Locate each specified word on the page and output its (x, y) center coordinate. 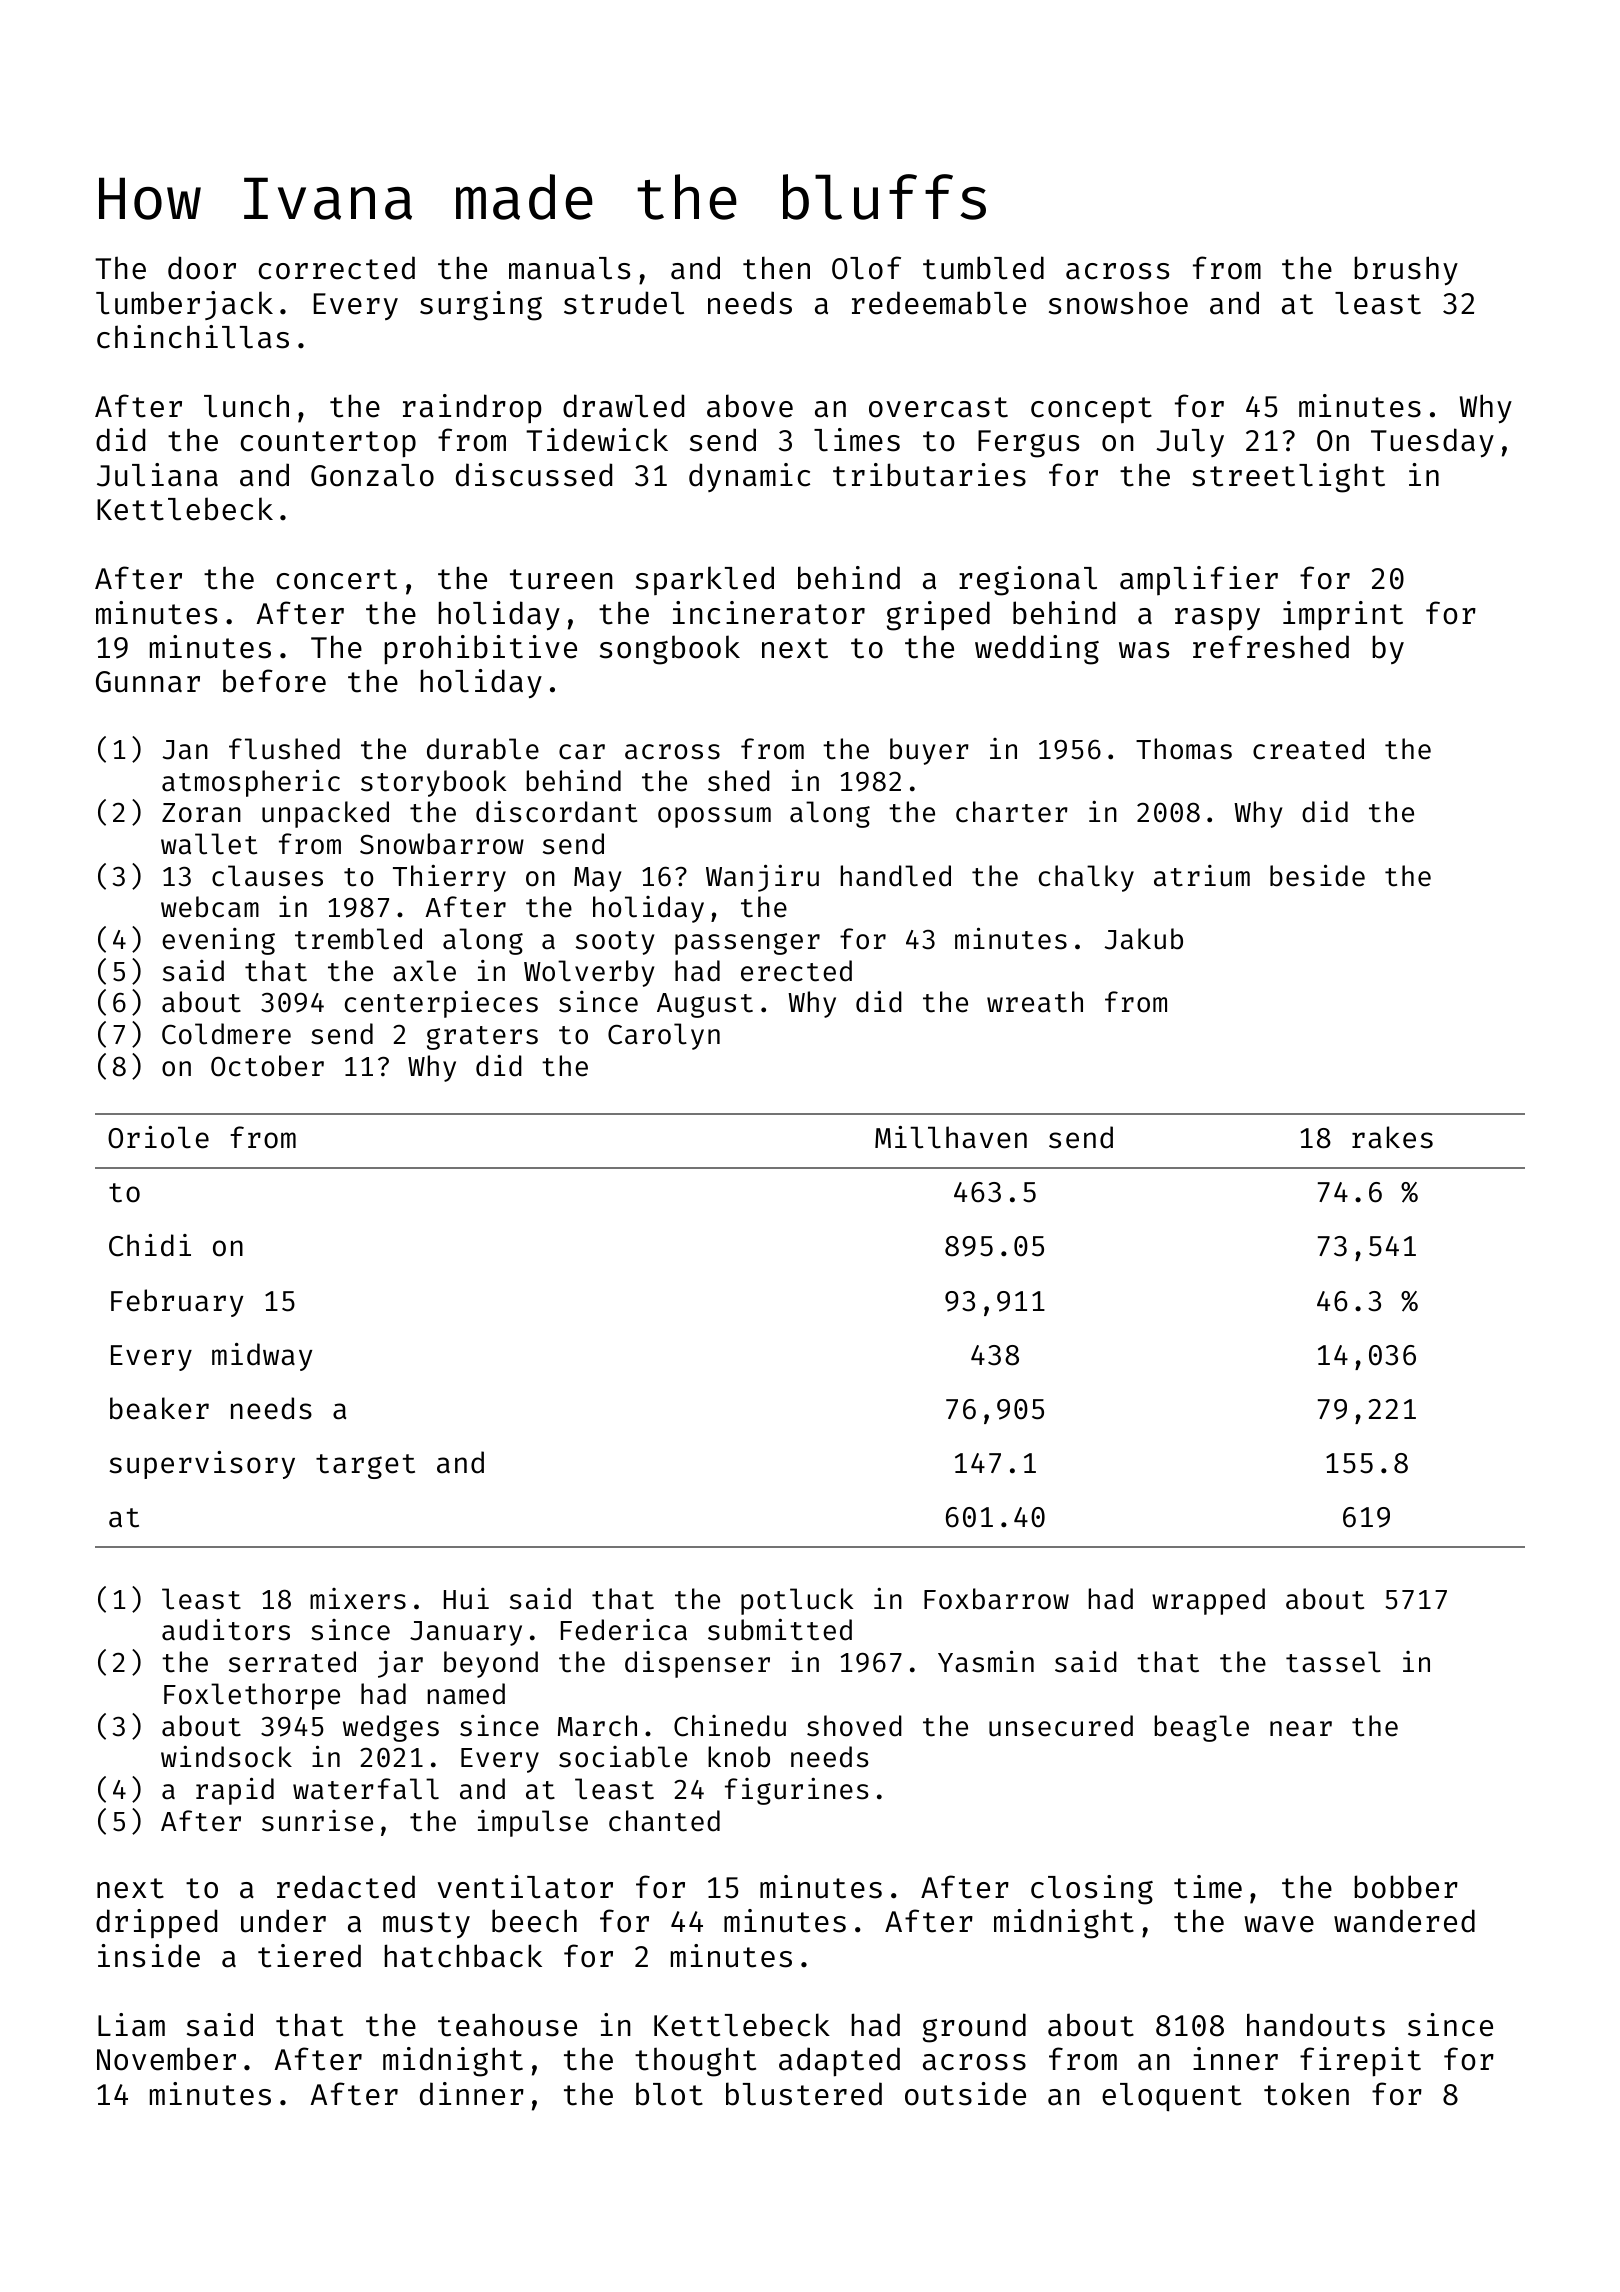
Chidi (150, 1245)
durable (483, 749)
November (166, 2059)
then (776, 268)
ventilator (525, 1887)
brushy (1406, 271)
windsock (226, 1757)
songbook (670, 650)
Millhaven (951, 1137)
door (202, 268)
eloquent (1171, 2097)
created (1308, 749)
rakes (1392, 1137)
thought (695, 2062)
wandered (1404, 1921)
